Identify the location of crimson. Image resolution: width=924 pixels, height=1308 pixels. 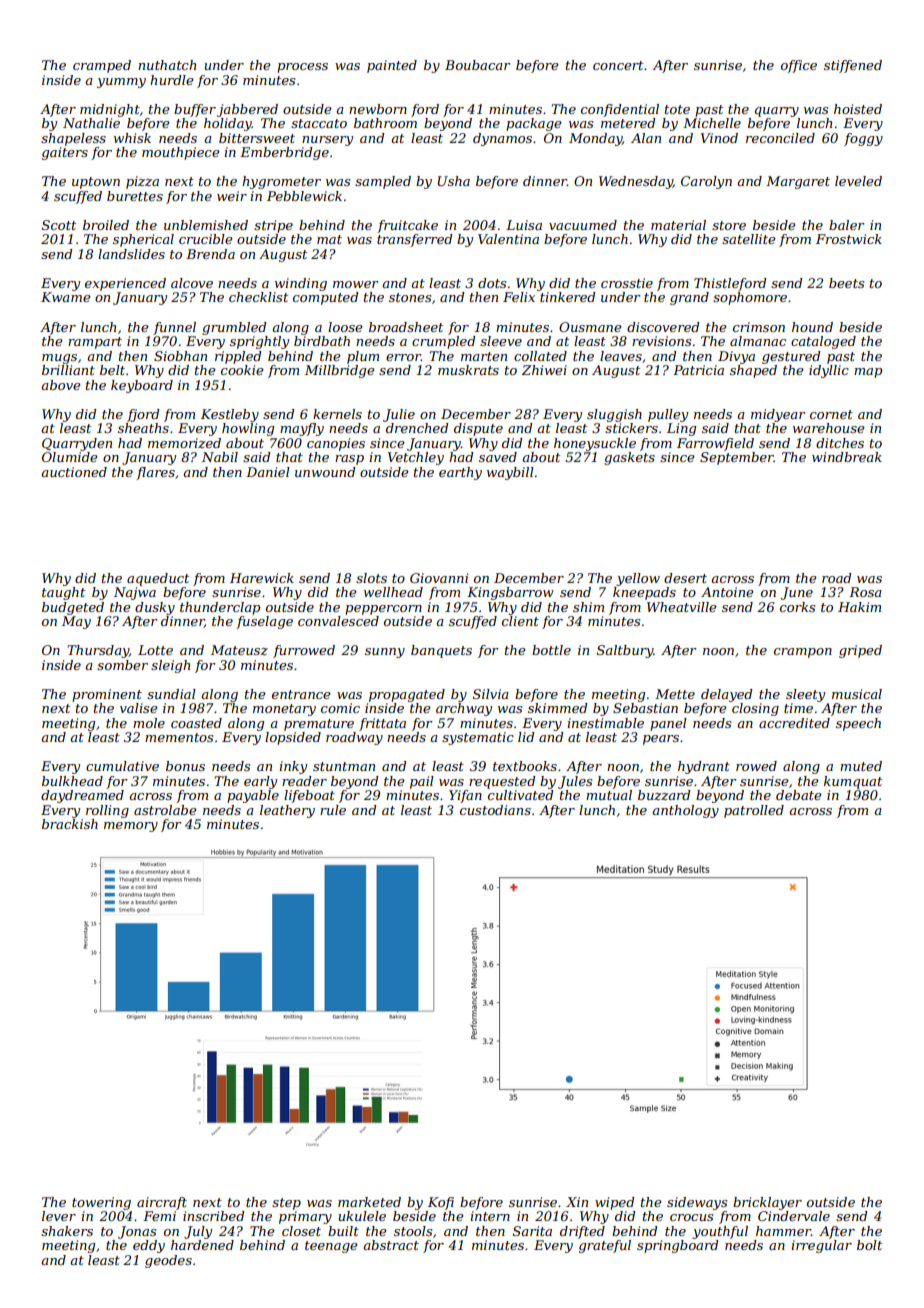
(759, 327).
